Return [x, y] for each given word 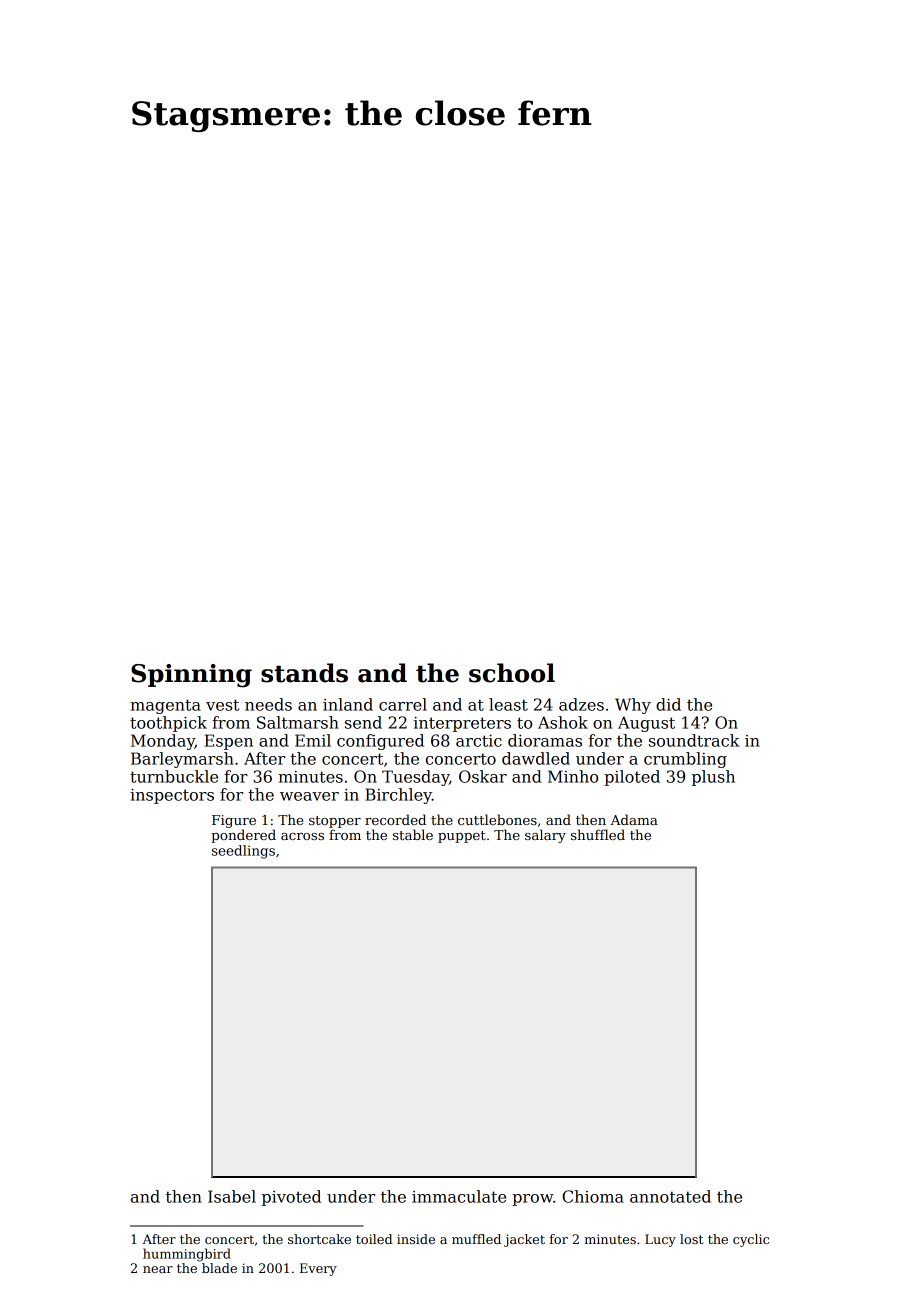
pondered [243, 836]
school [512, 673]
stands [304, 673]
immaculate [459, 1196]
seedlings [243, 852]
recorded [395, 819]
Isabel [232, 1196]
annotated [670, 1196]
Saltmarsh [298, 722]
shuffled [598, 834]
